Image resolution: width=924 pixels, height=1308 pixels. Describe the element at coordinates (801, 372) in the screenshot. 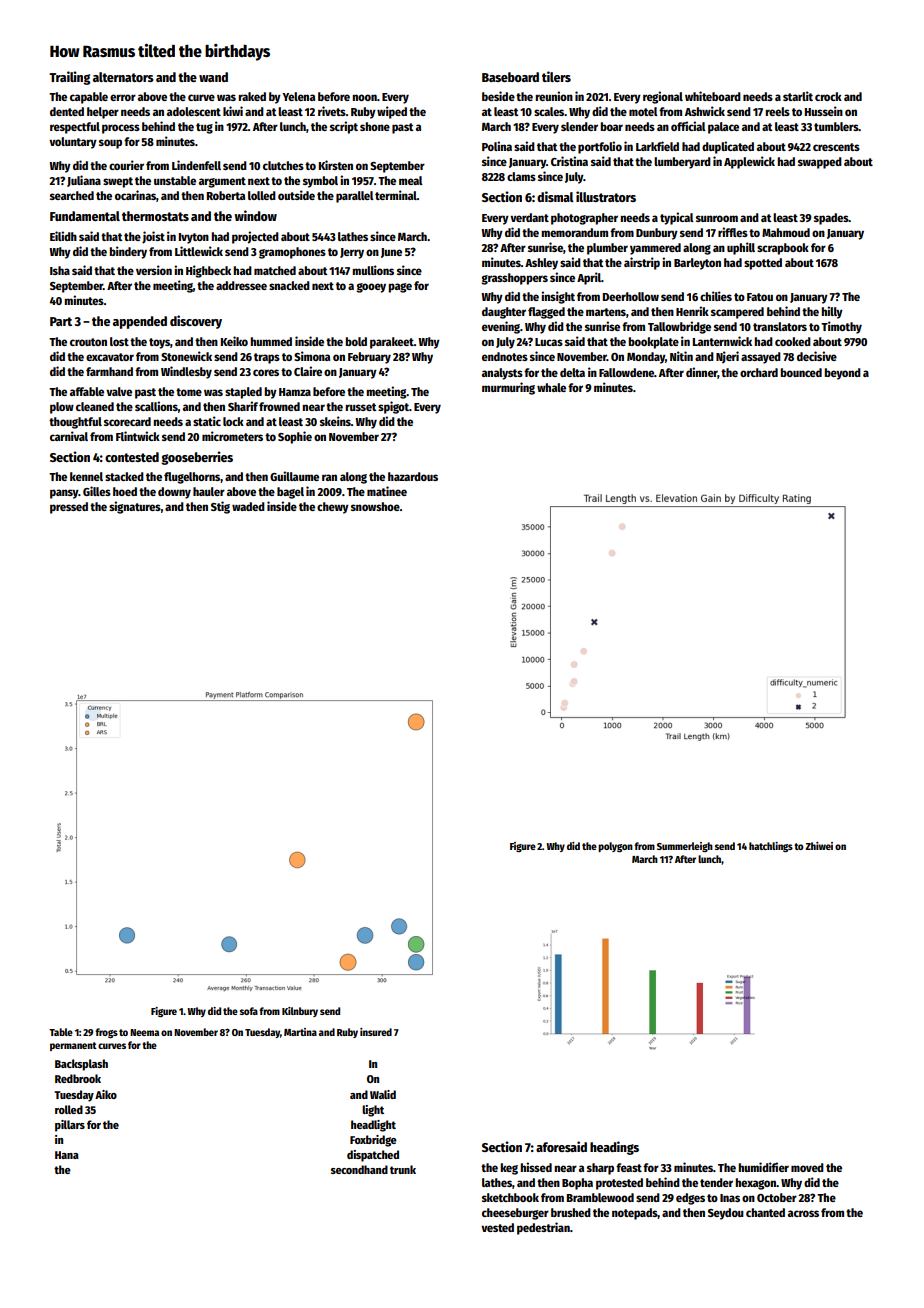

I see `bounced` at that location.
